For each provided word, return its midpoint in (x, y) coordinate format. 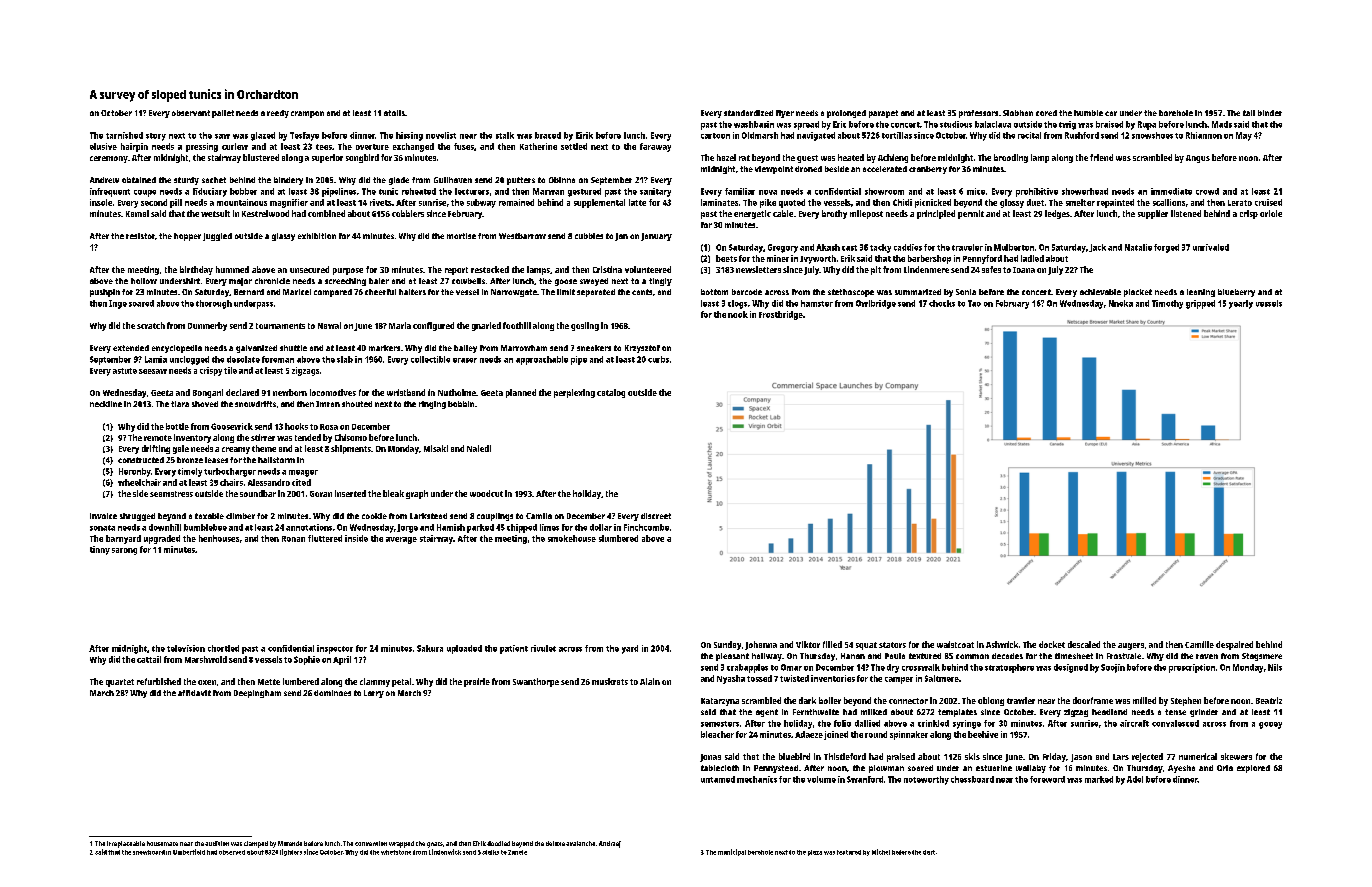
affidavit (194, 693)
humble (1088, 113)
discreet (656, 516)
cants (642, 292)
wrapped (401, 844)
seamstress (171, 494)
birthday (196, 270)
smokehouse (572, 538)
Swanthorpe (536, 682)
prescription (1192, 668)
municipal (732, 852)
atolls (394, 113)
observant (191, 113)
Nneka (1121, 303)
